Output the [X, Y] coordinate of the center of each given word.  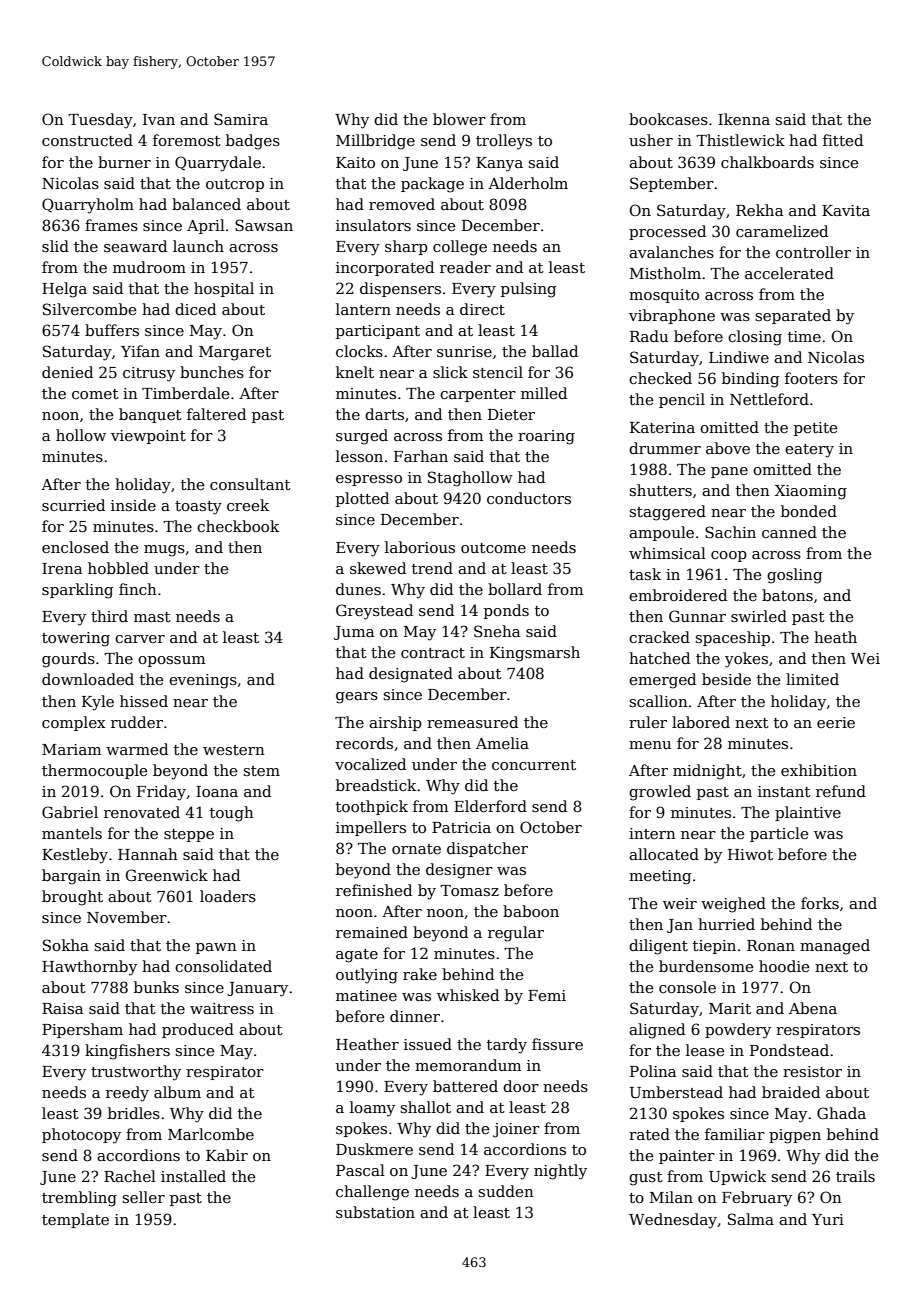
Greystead [374, 612]
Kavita [846, 210]
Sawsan [264, 225]
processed [667, 232]
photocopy [81, 1136]
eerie [836, 722]
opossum [171, 661]
